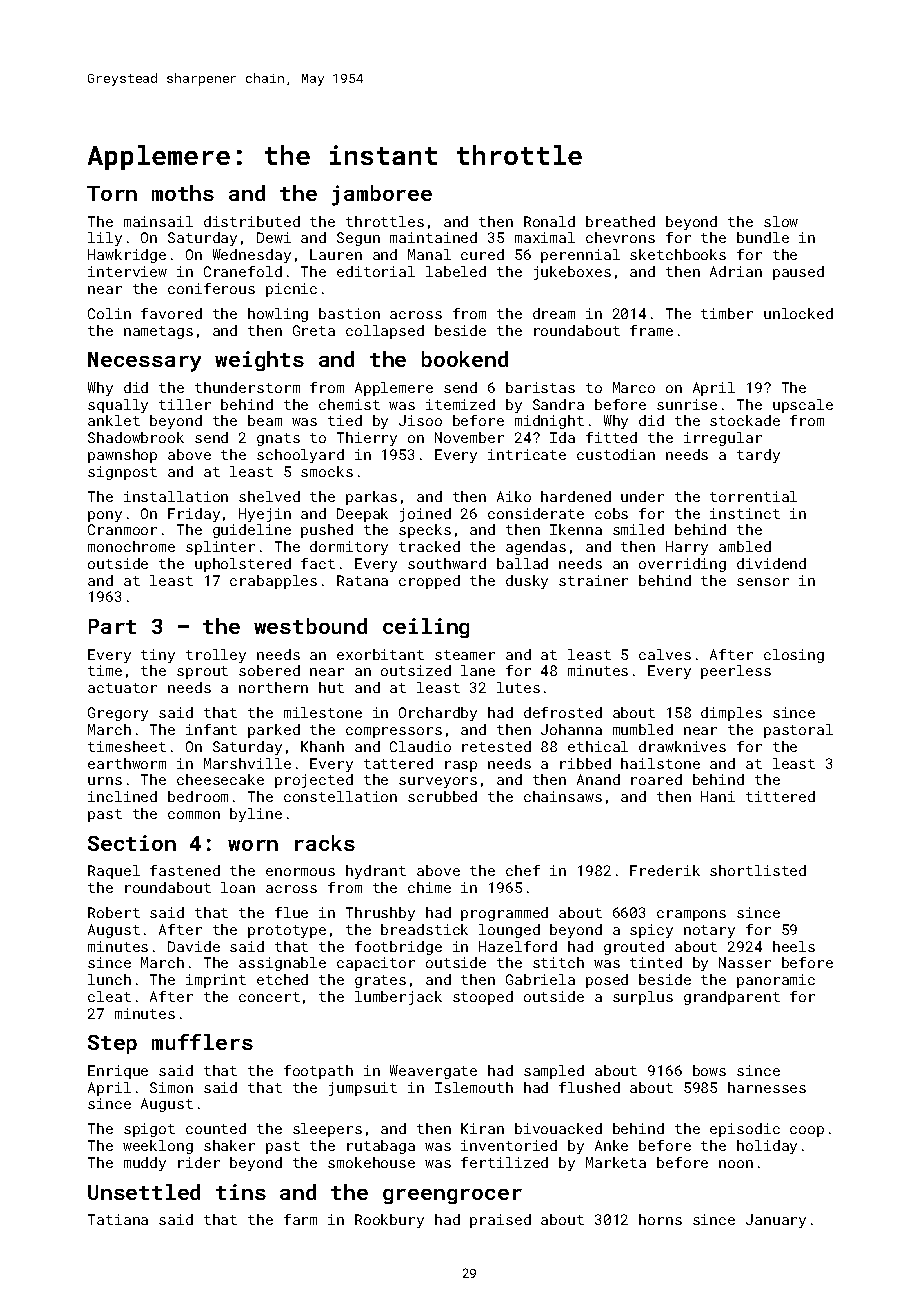  What do you see at coordinates (554, 313) in the screenshot?
I see `dream` at bounding box center [554, 313].
